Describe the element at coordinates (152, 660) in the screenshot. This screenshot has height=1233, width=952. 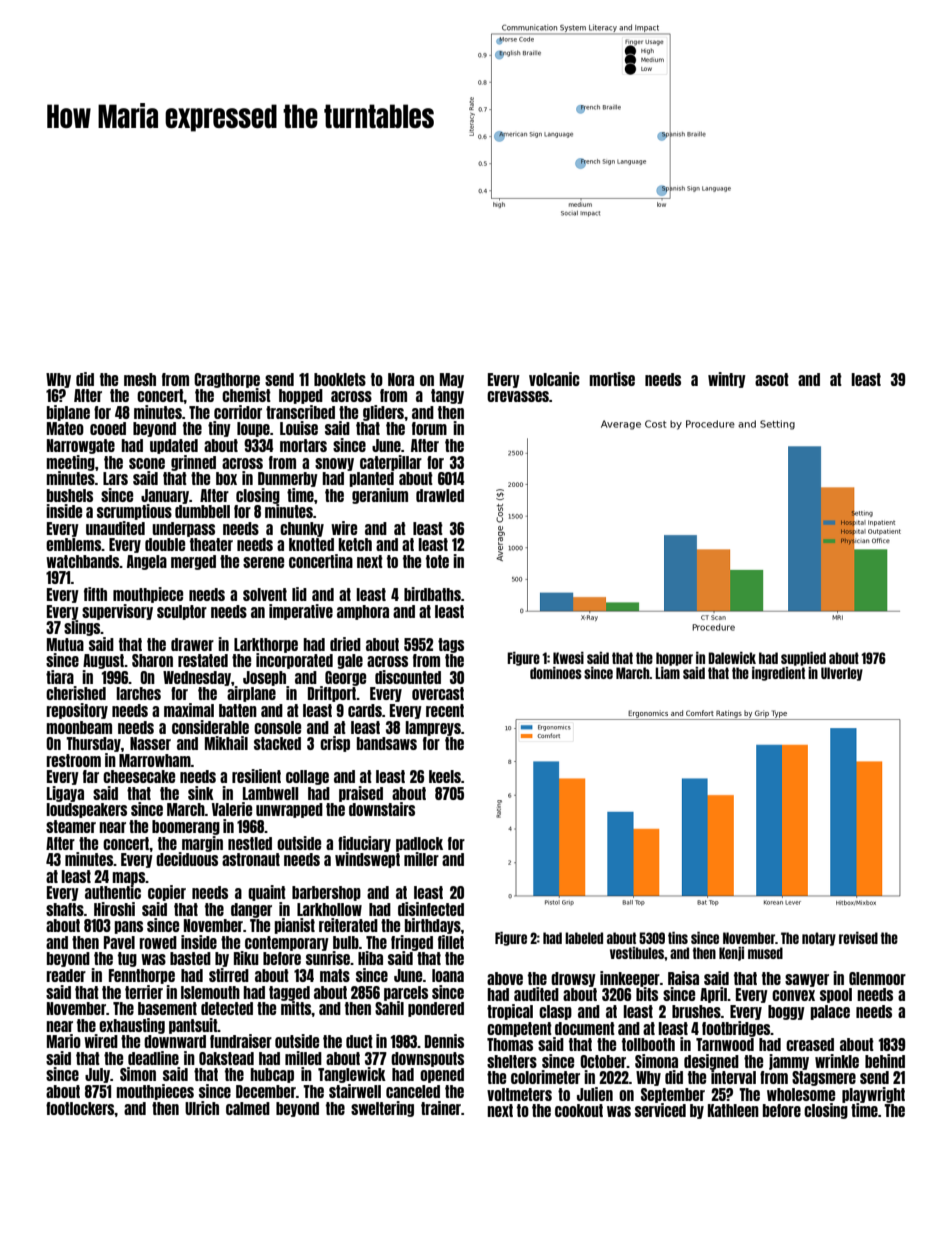
I see `Sharon` at that location.
